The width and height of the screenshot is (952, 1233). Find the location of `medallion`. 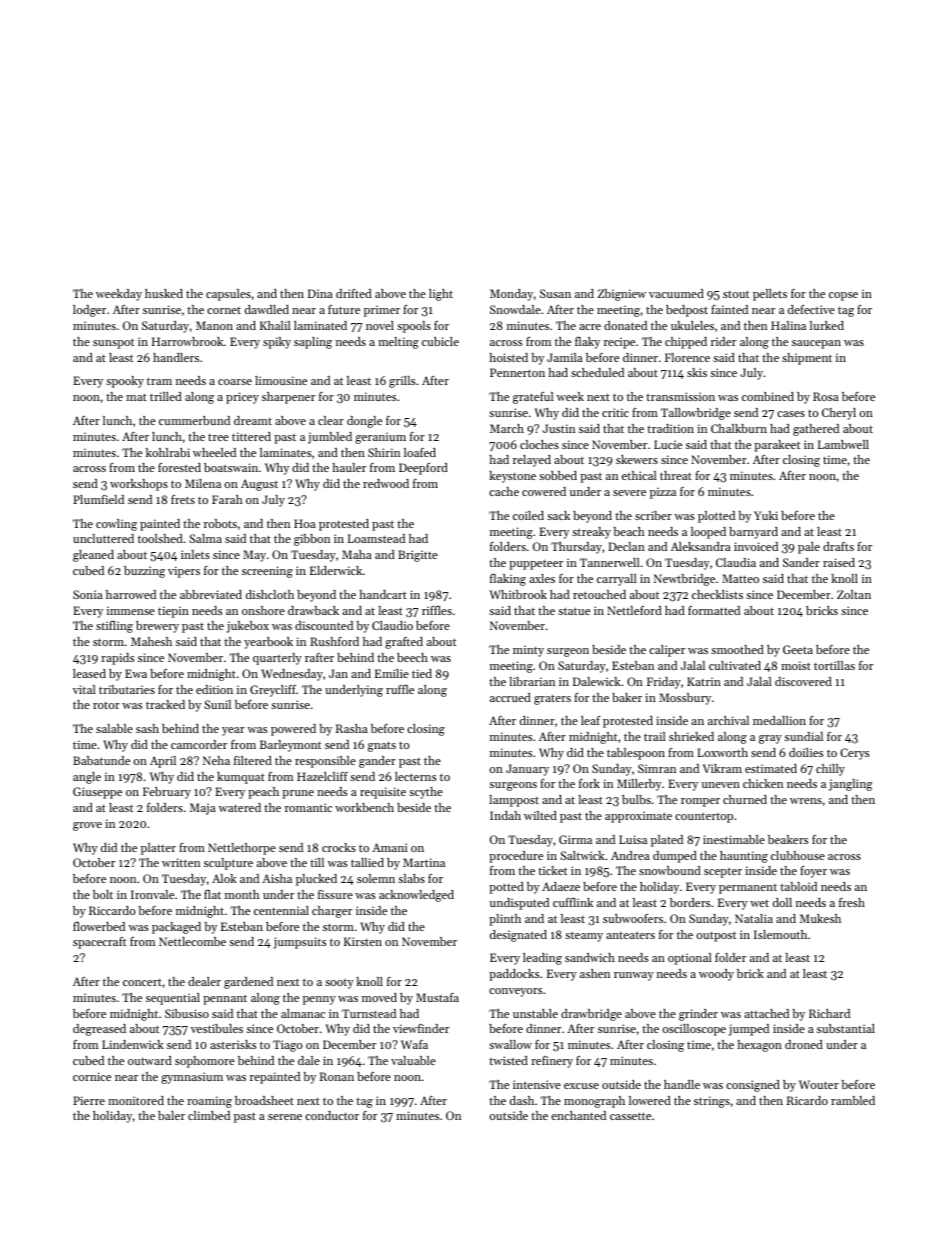

medallion is located at coordinates (779, 720).
